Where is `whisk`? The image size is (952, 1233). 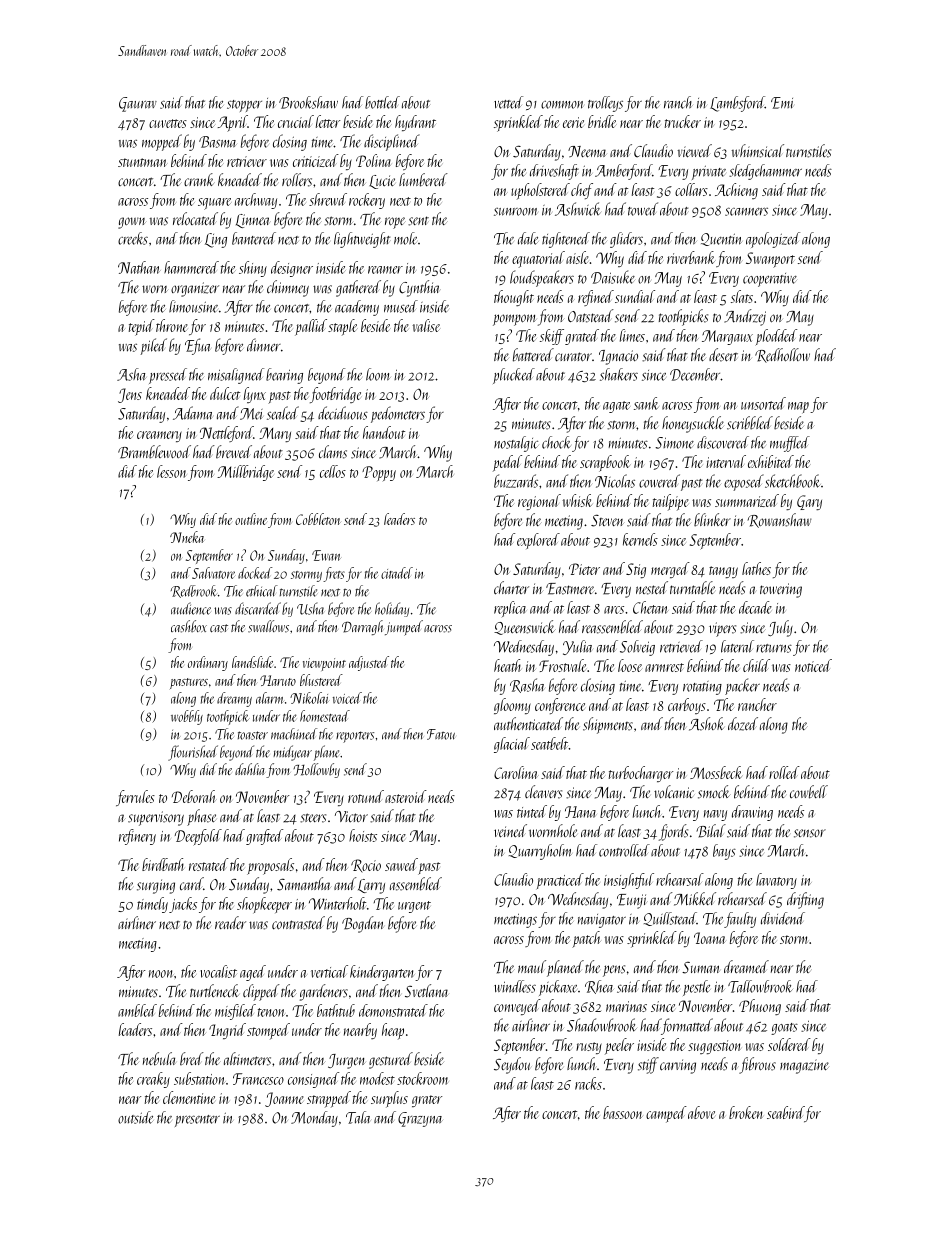
whisk is located at coordinates (577, 500).
